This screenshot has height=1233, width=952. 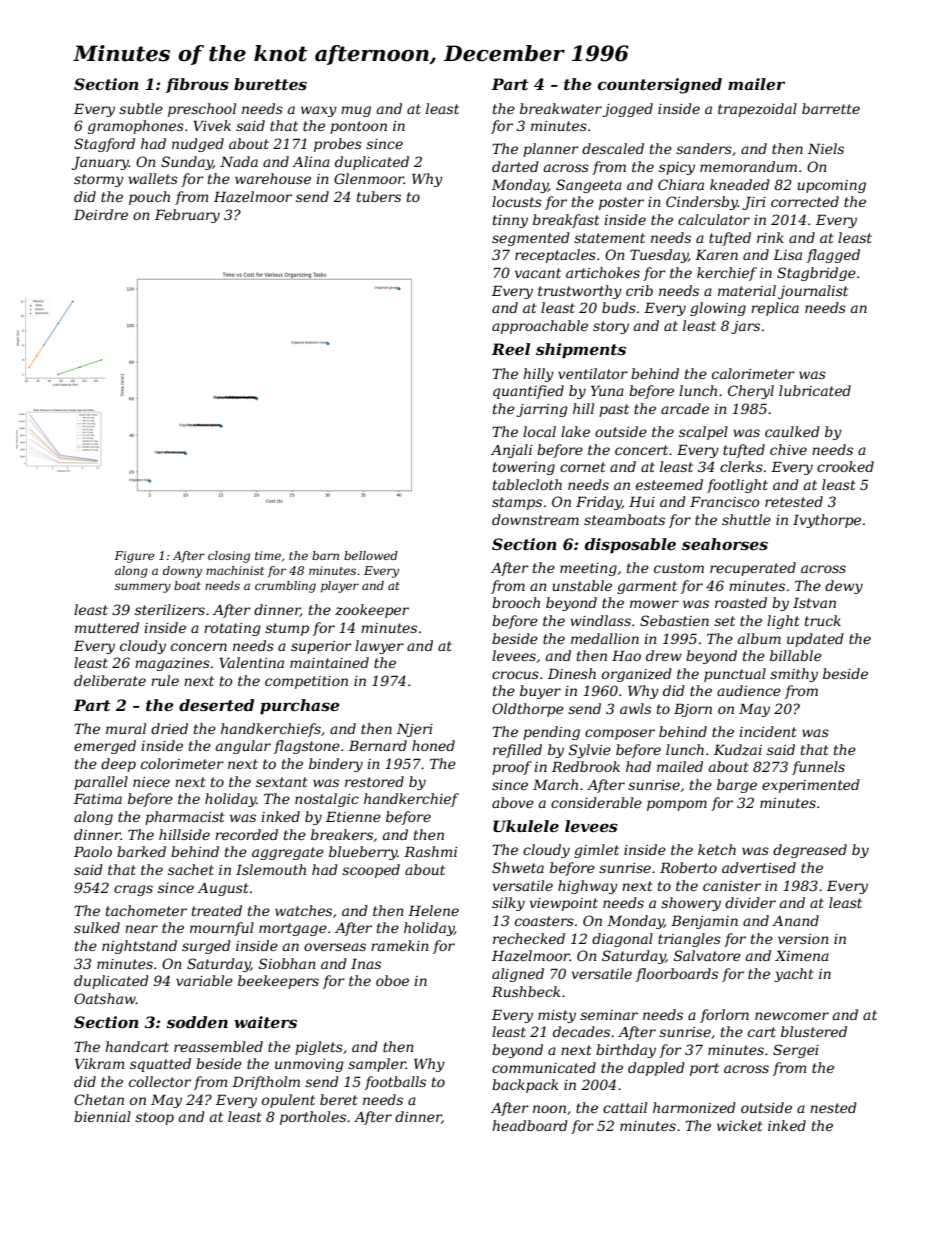 What do you see at coordinates (270, 84) in the screenshot?
I see `burettes` at bounding box center [270, 84].
